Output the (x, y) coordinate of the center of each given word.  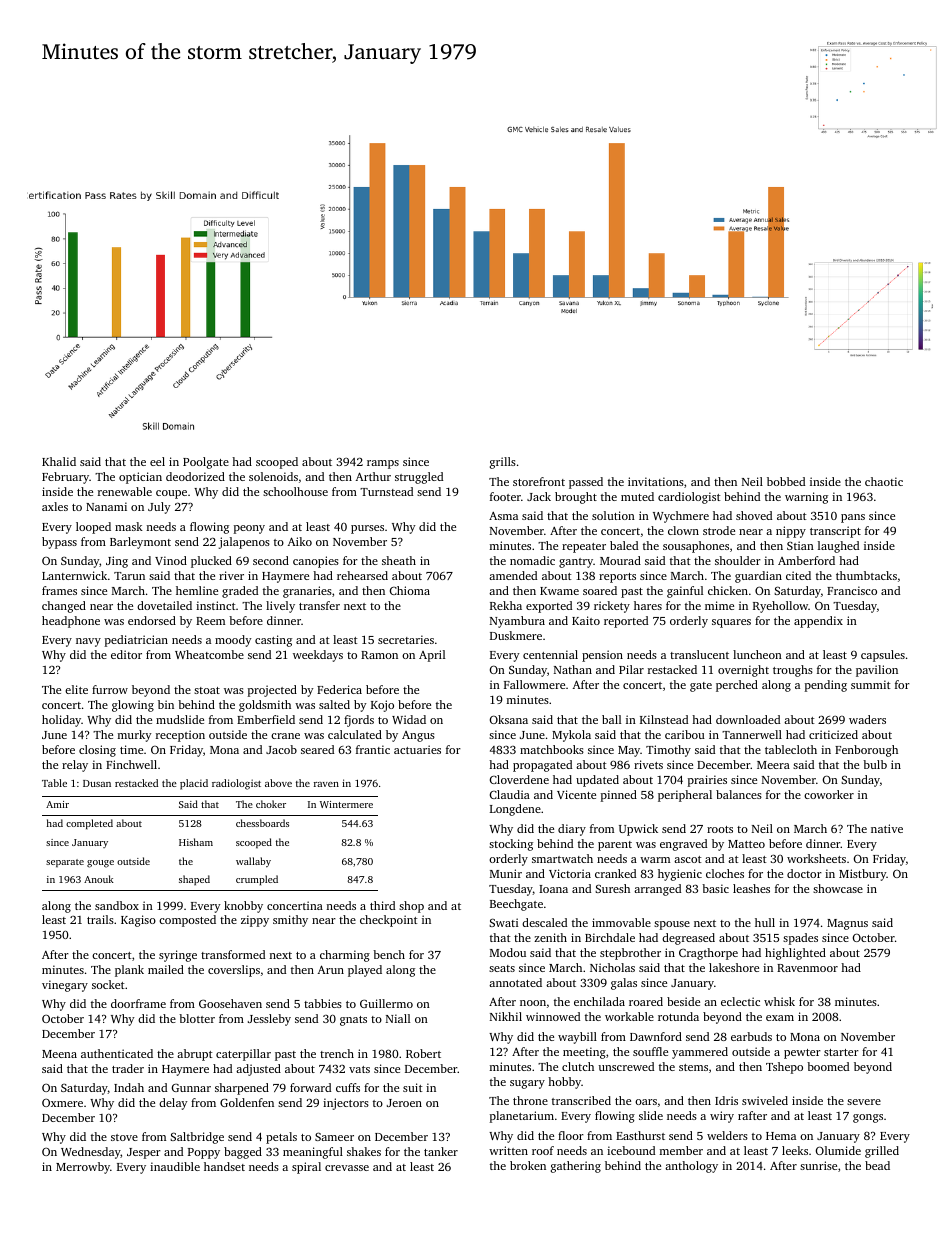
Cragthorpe (708, 954)
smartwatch (562, 858)
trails (100, 919)
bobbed (786, 481)
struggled (419, 478)
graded (240, 592)
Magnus (847, 924)
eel (157, 461)
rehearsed (362, 575)
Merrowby (83, 1168)
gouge (100, 864)
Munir (506, 873)
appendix (818, 622)
